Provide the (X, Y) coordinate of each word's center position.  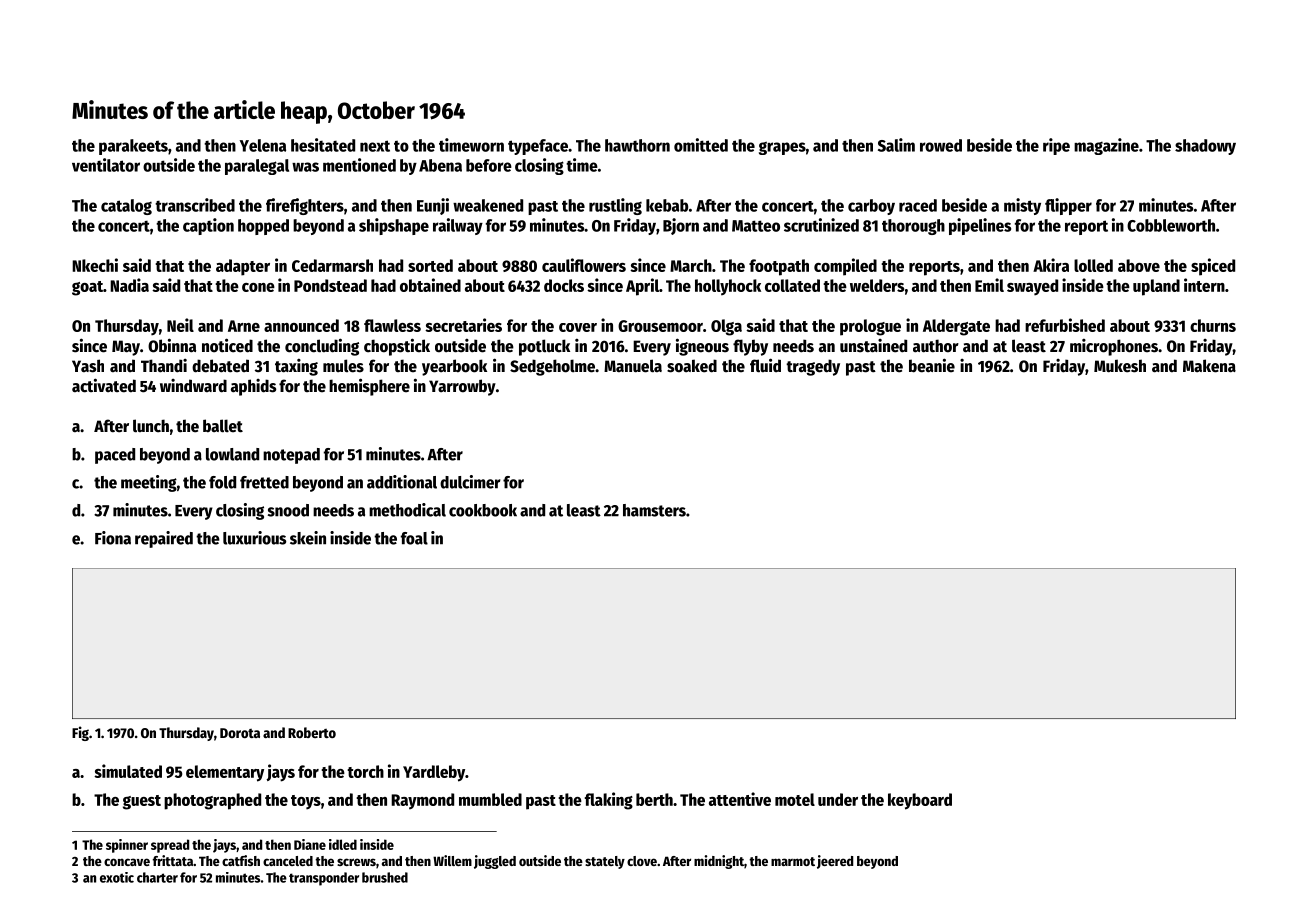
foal (414, 538)
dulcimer (470, 482)
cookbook (483, 510)
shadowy (1205, 147)
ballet (223, 426)
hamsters (654, 510)
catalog (126, 207)
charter (157, 877)
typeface (538, 147)
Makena (1209, 366)
